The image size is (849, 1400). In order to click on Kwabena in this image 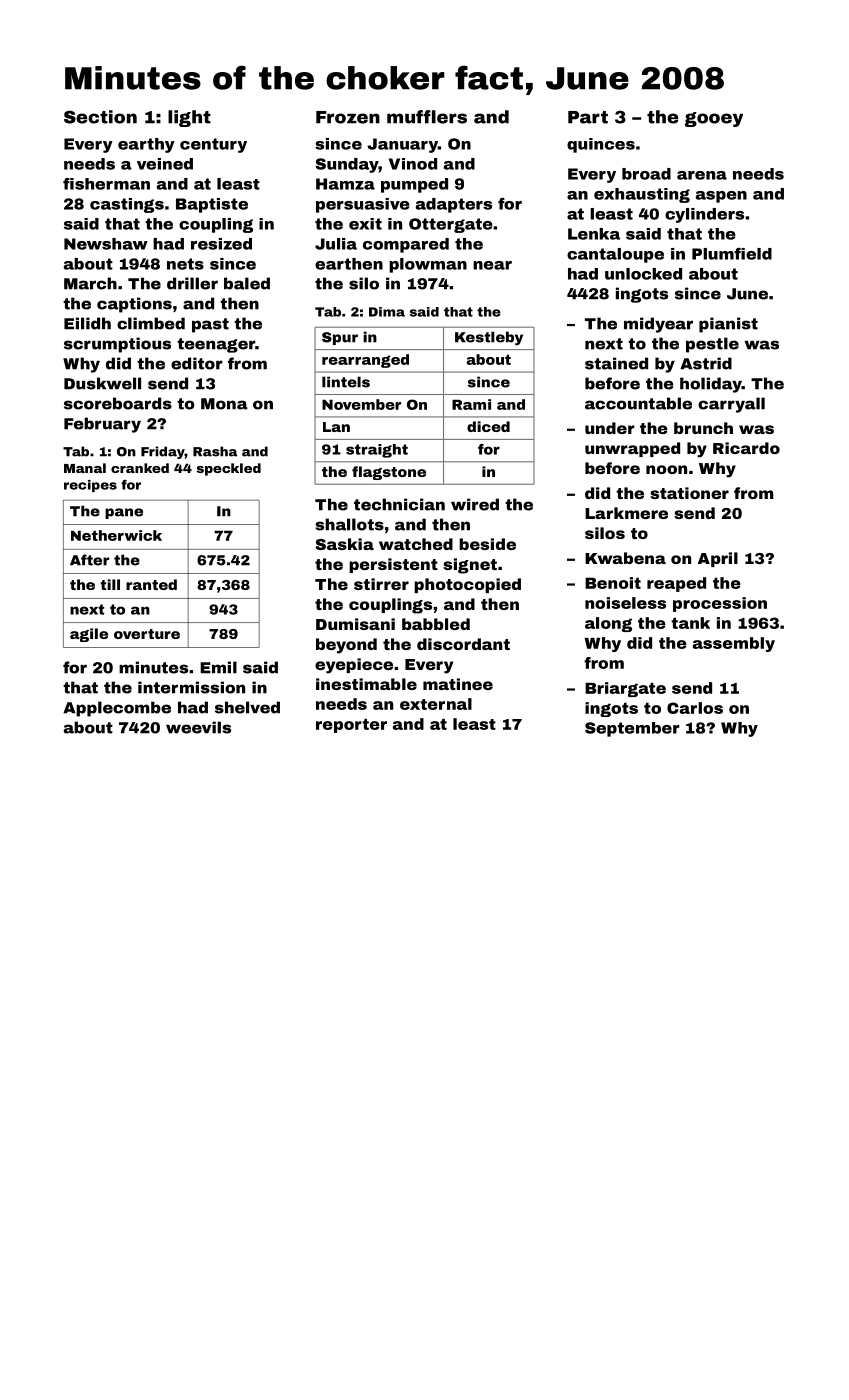, I will do `click(625, 558)`.
